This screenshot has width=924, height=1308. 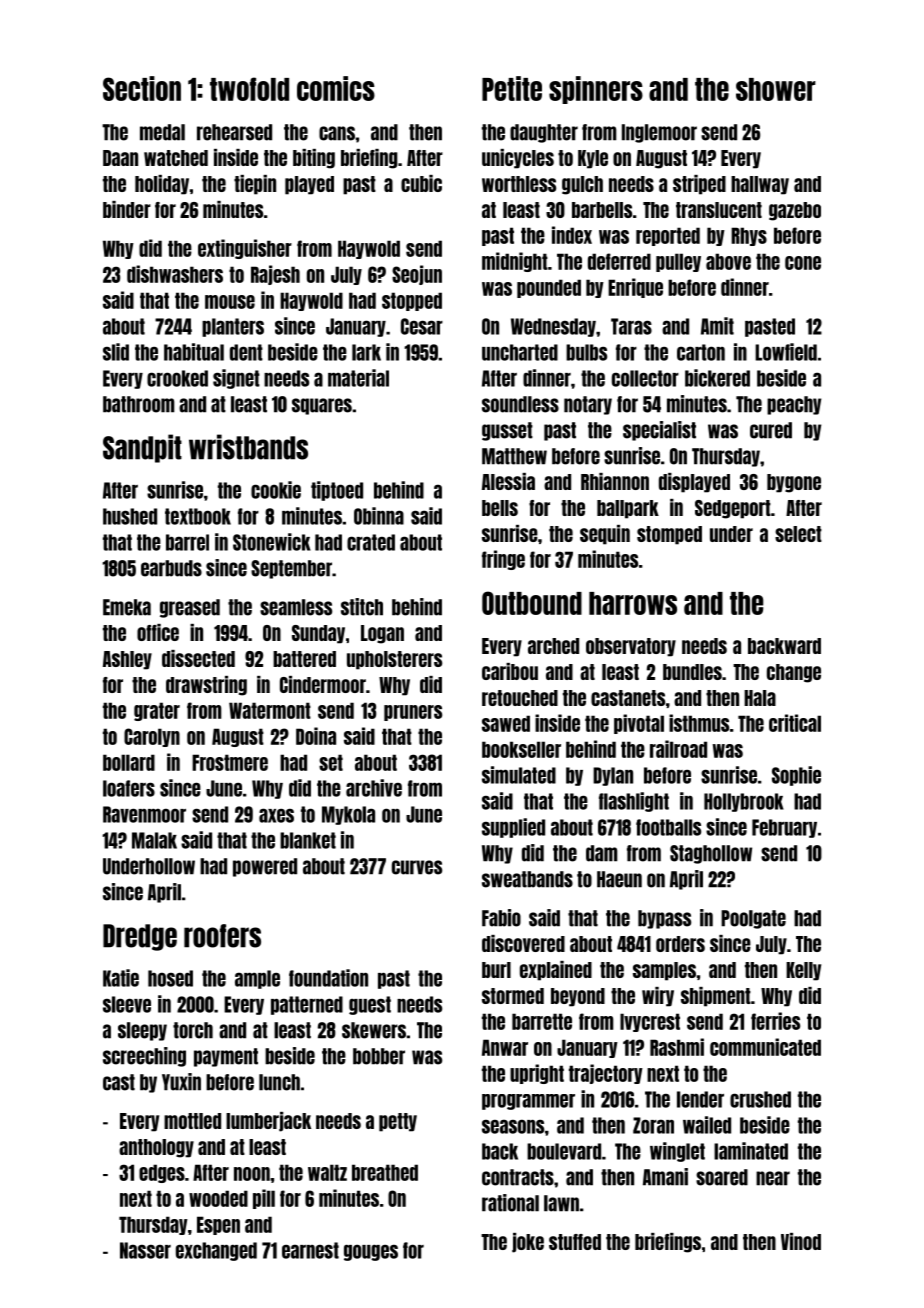 I want to click on textbook, so click(x=198, y=516).
